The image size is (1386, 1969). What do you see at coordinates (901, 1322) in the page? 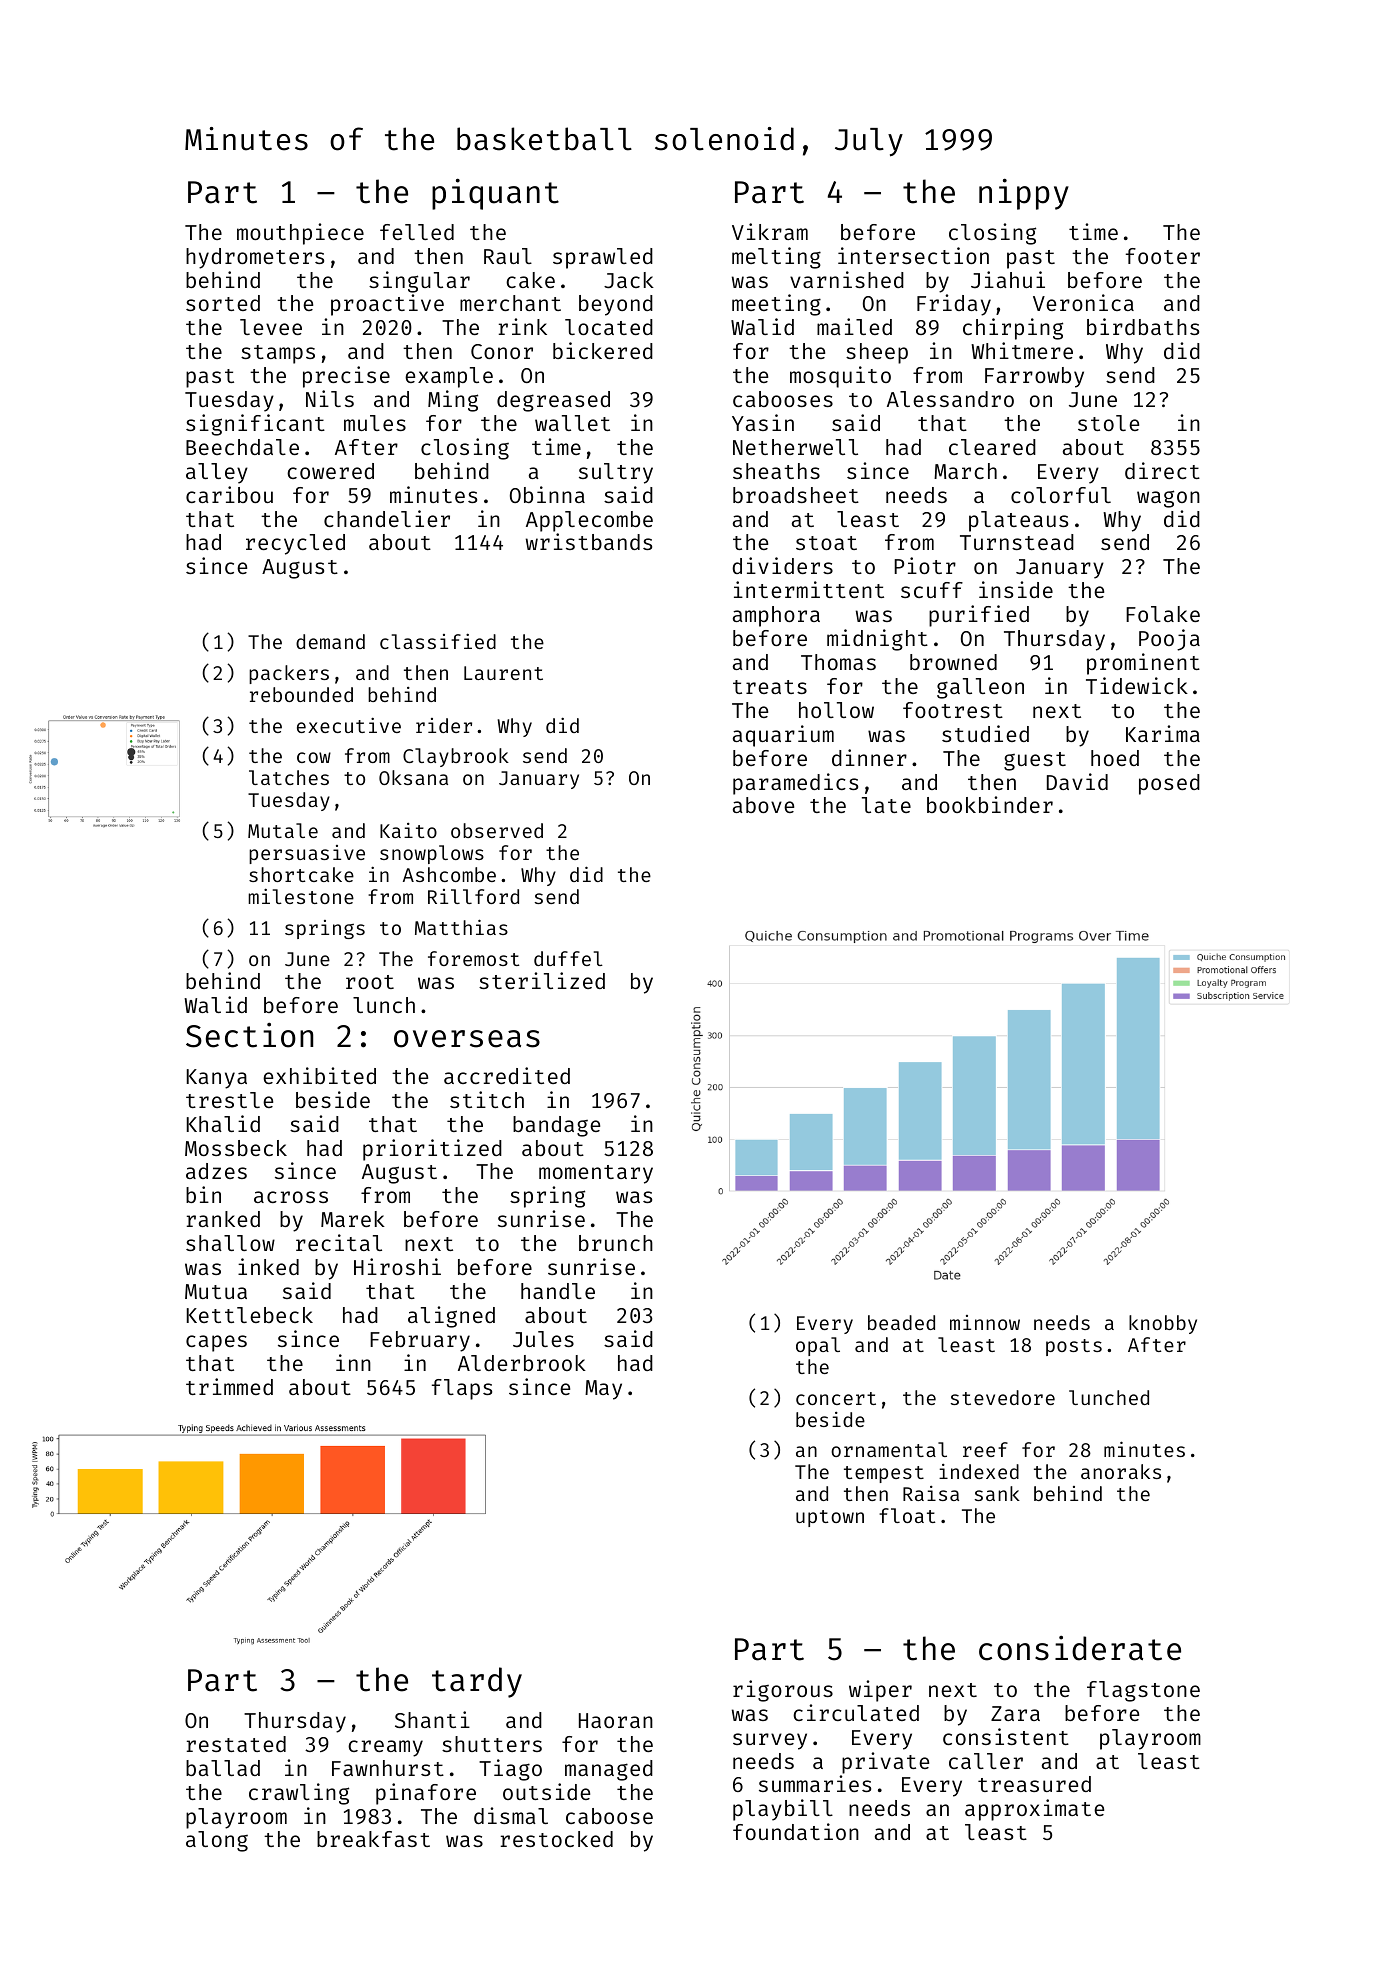
I see `beaded` at bounding box center [901, 1322].
